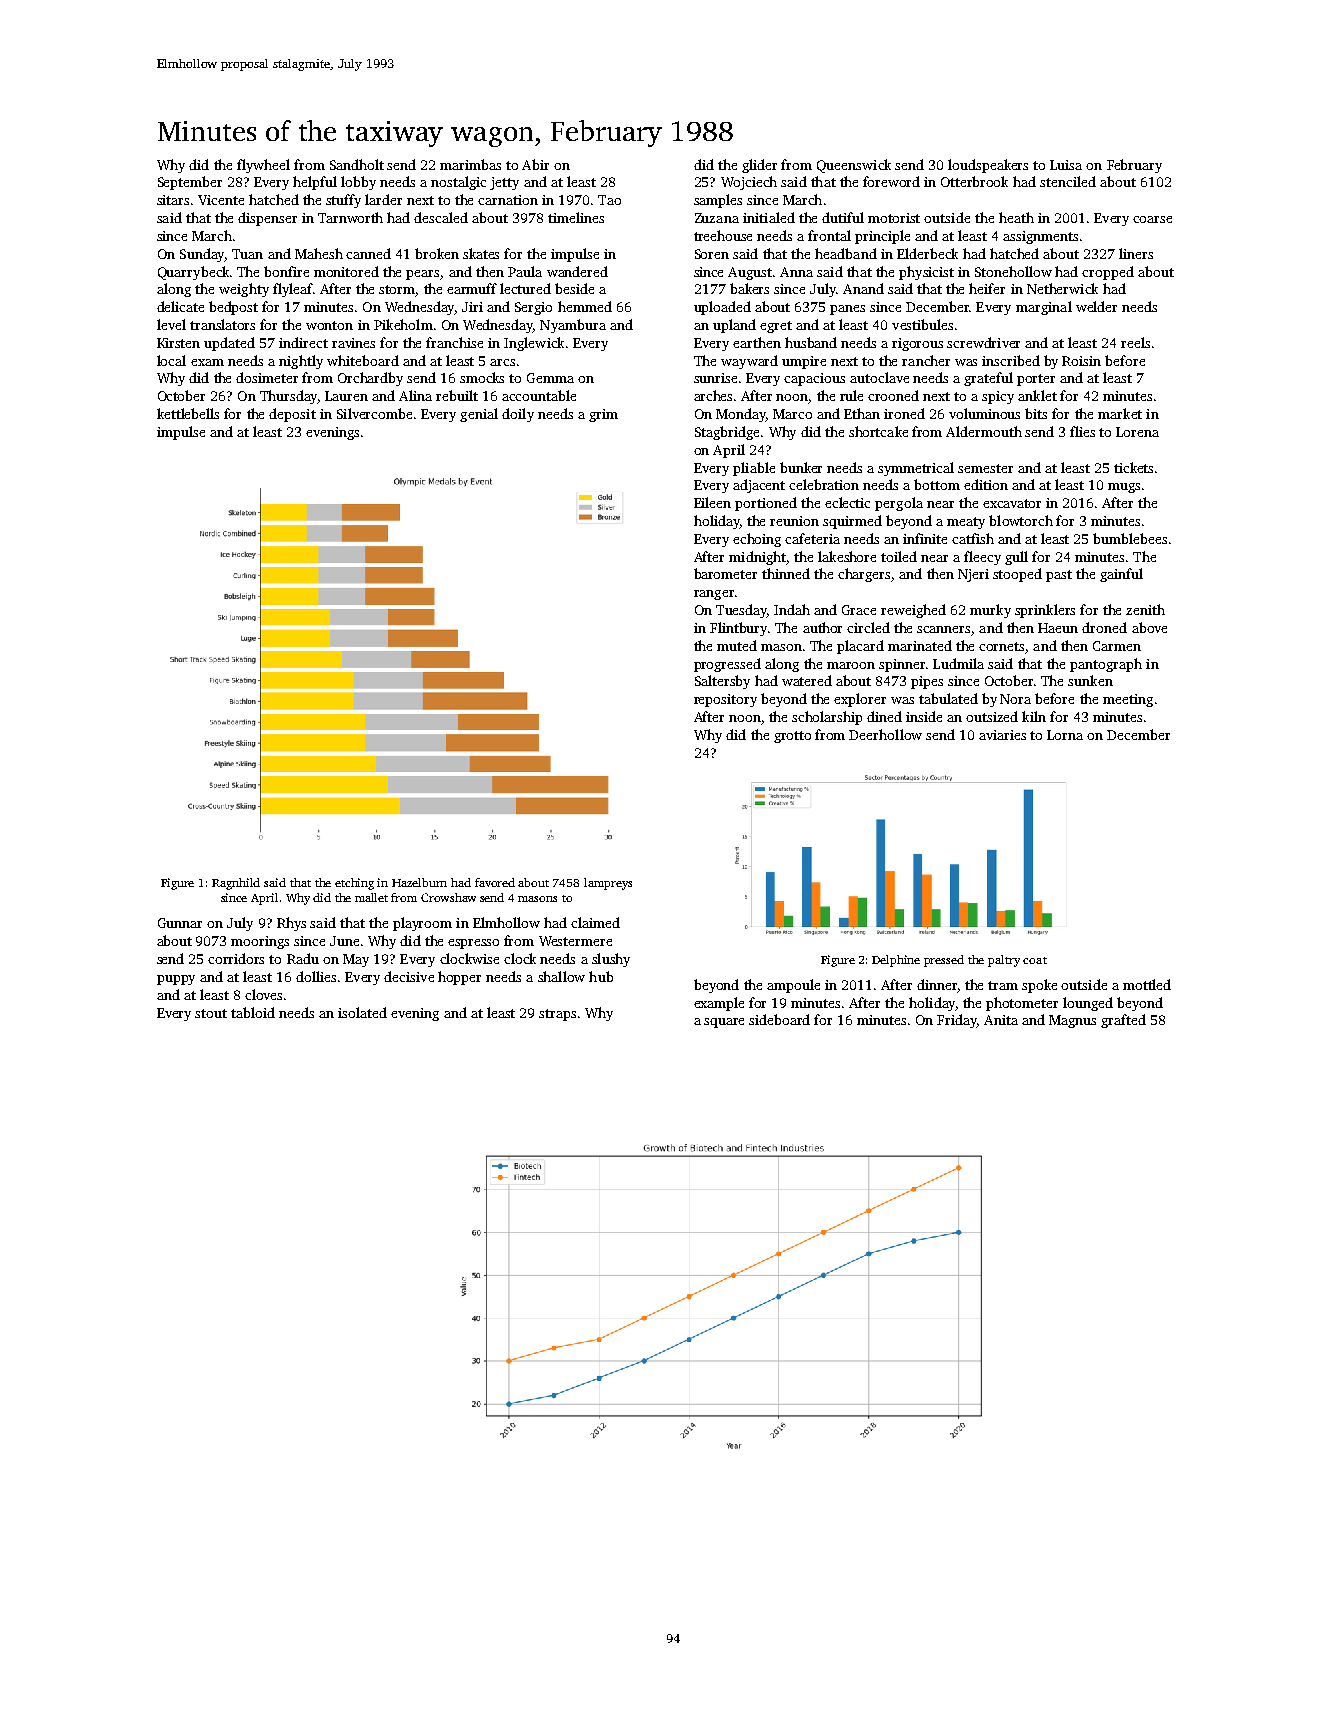  I want to click on grotto, so click(792, 737).
